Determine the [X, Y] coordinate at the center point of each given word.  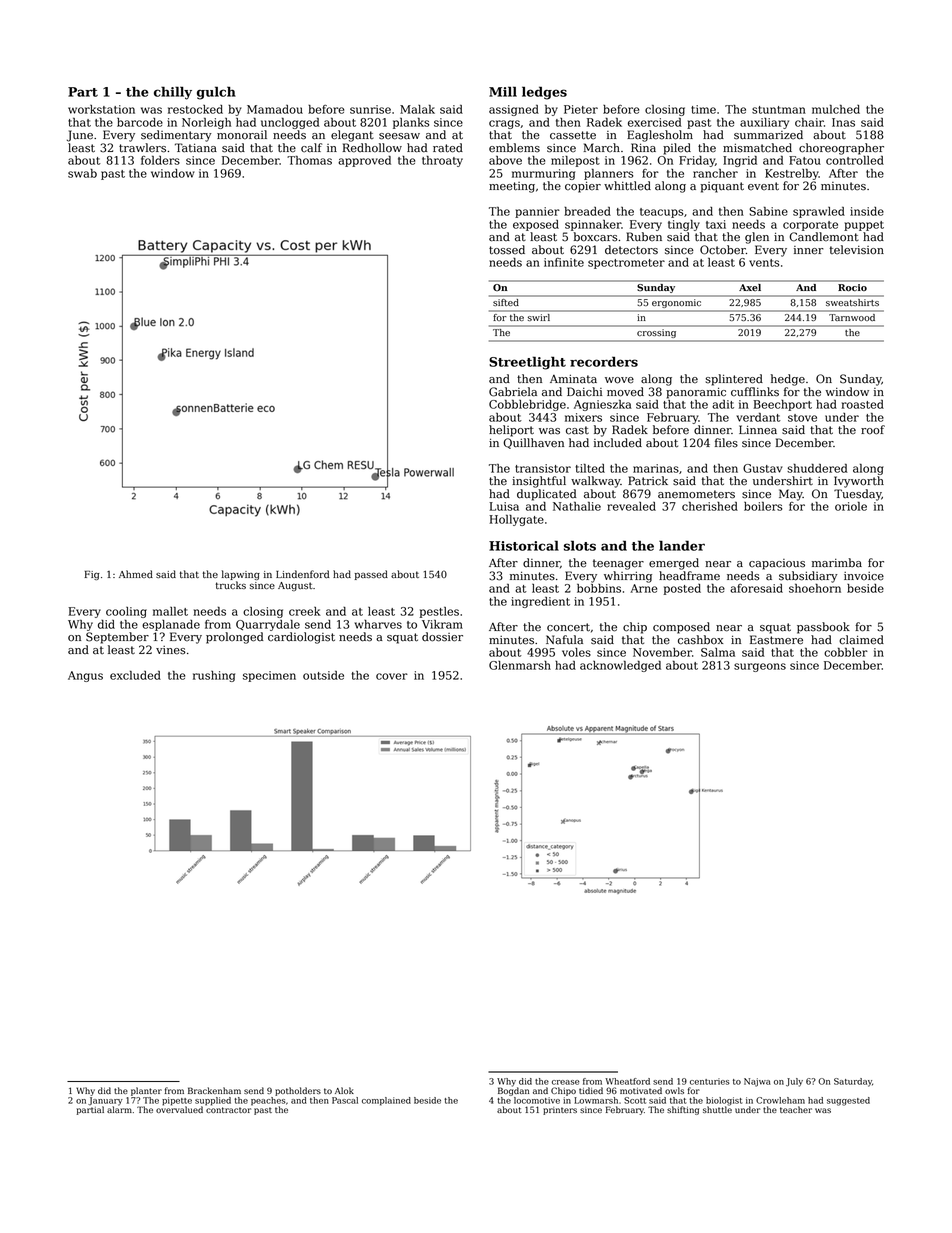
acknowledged [620, 666]
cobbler [846, 652]
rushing [214, 676]
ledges [544, 93]
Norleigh [206, 123]
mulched [836, 109]
